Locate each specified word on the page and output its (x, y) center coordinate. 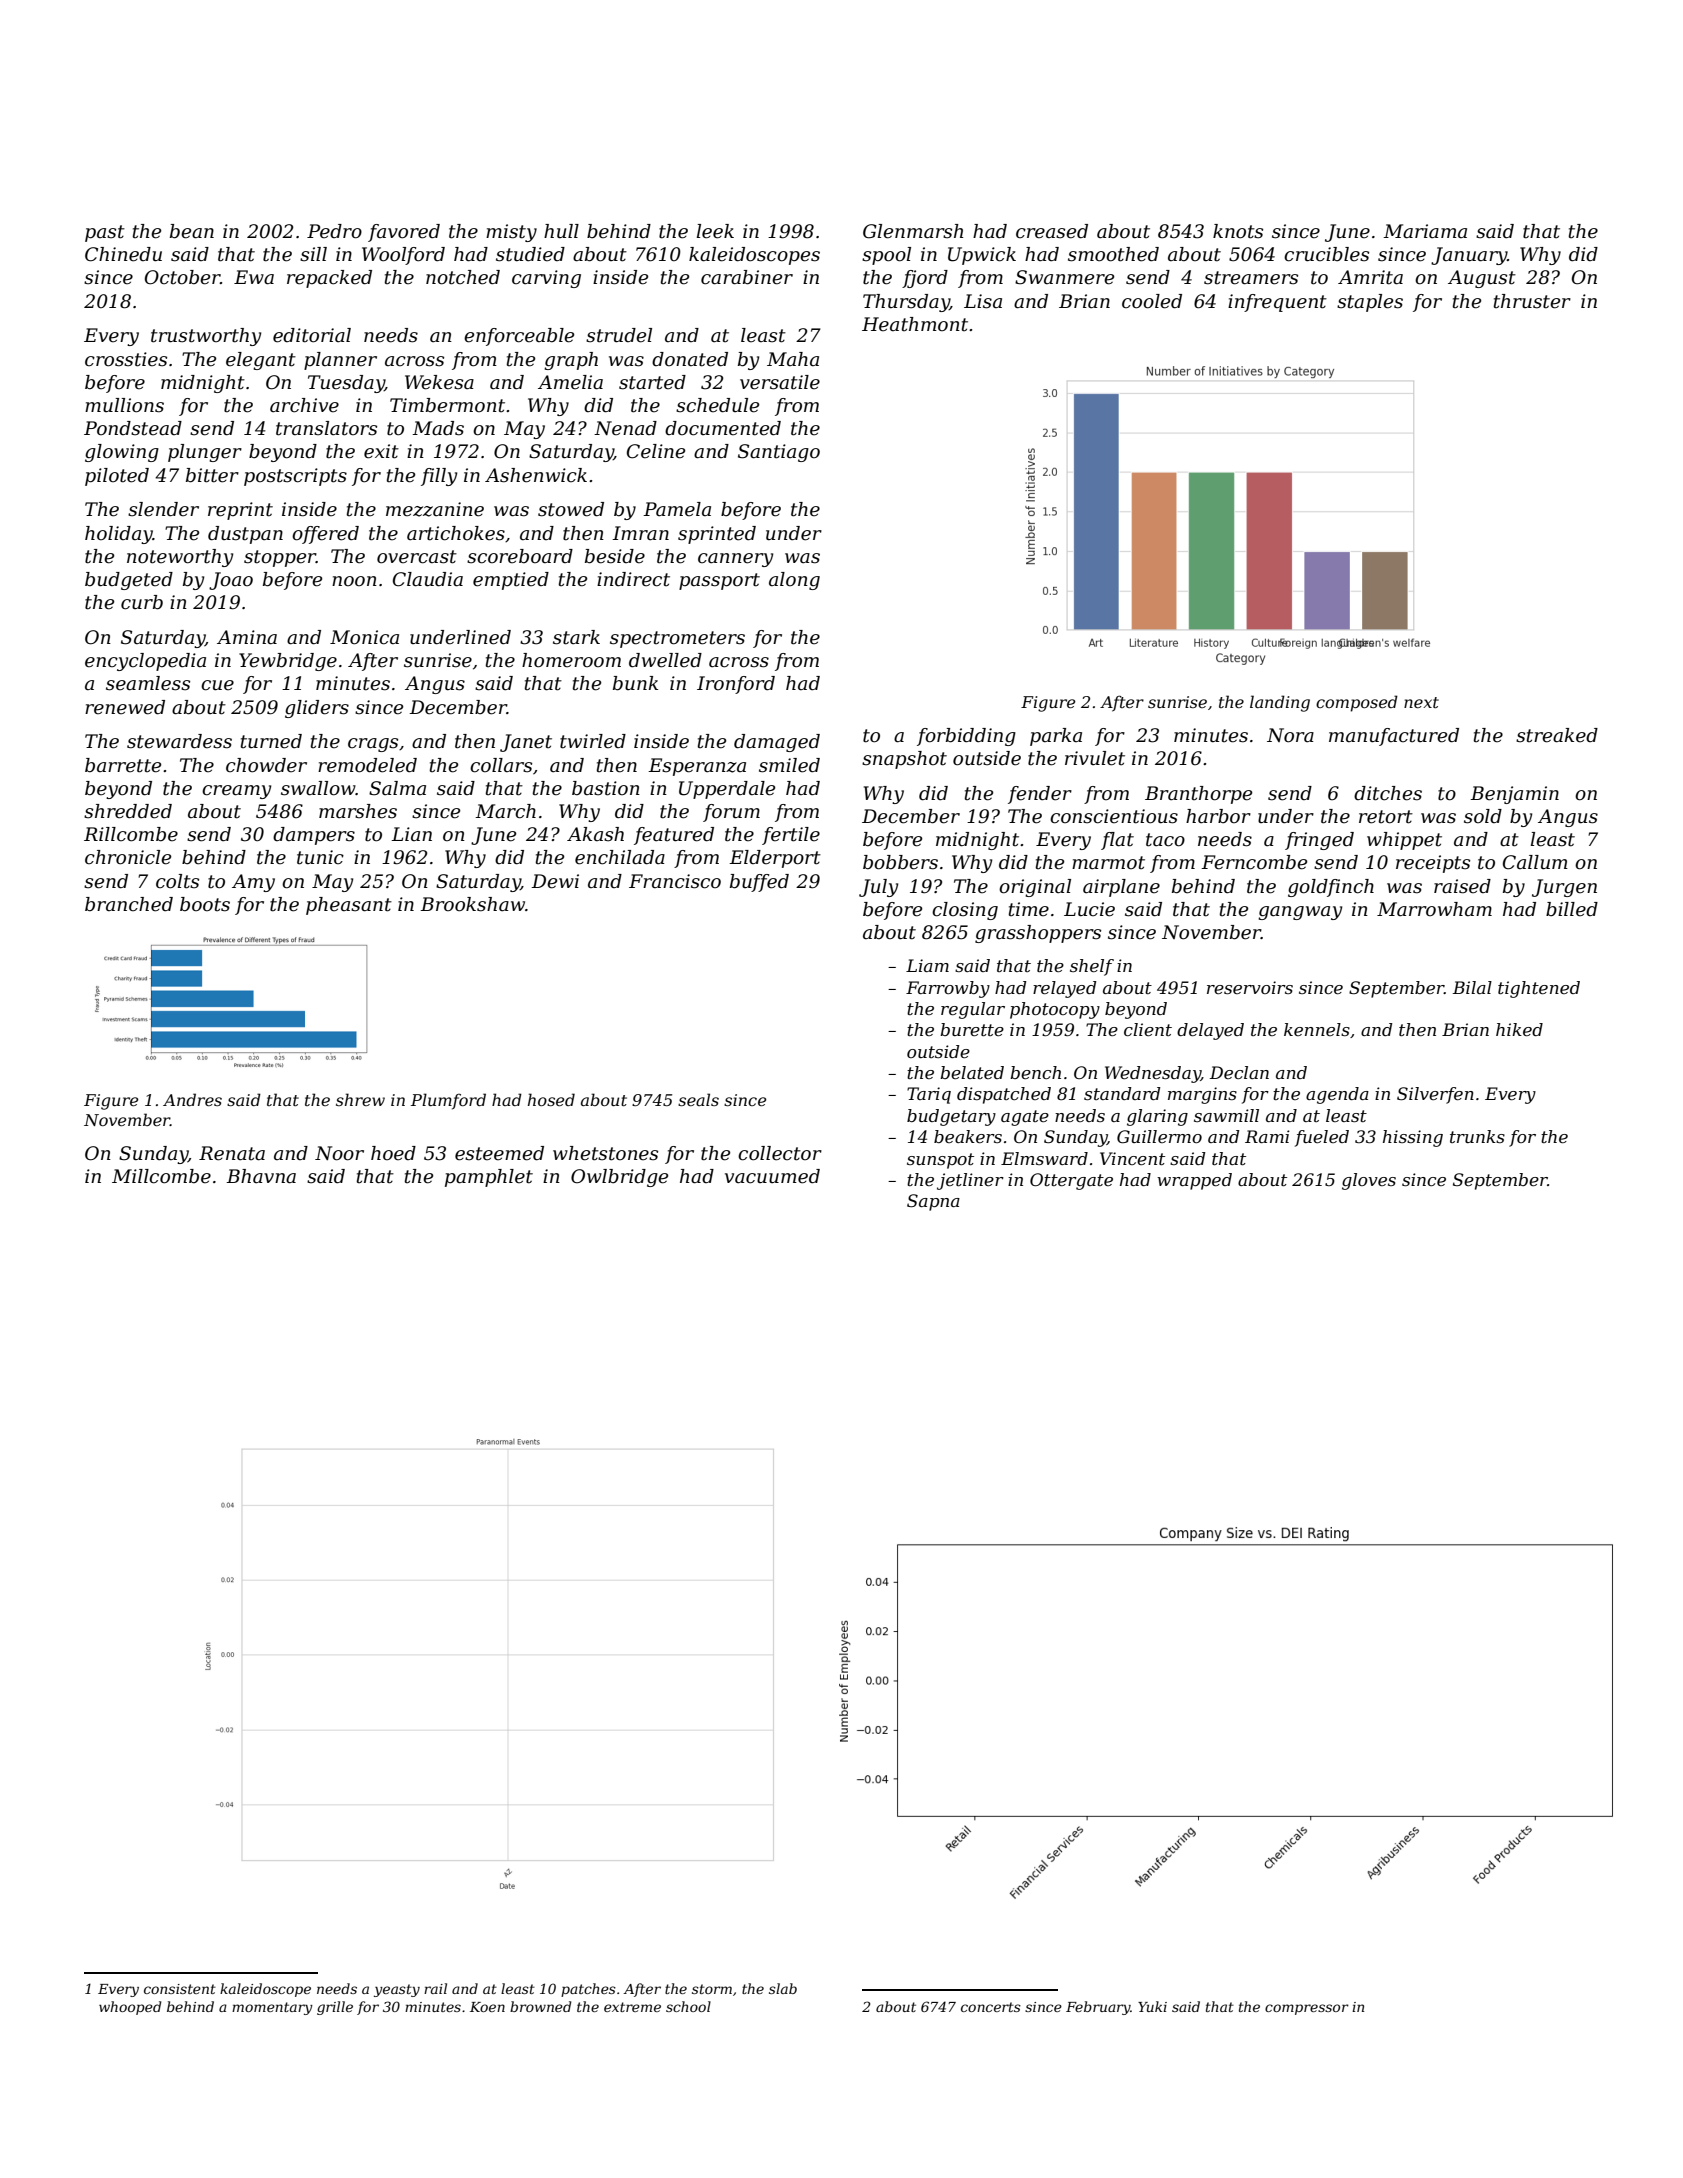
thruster (1532, 301)
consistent (180, 1989)
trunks (1477, 1136)
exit (381, 451)
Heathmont (915, 324)
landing (1280, 703)
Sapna (933, 1202)
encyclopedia (145, 662)
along (794, 581)
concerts (991, 2007)
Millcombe (161, 1176)
